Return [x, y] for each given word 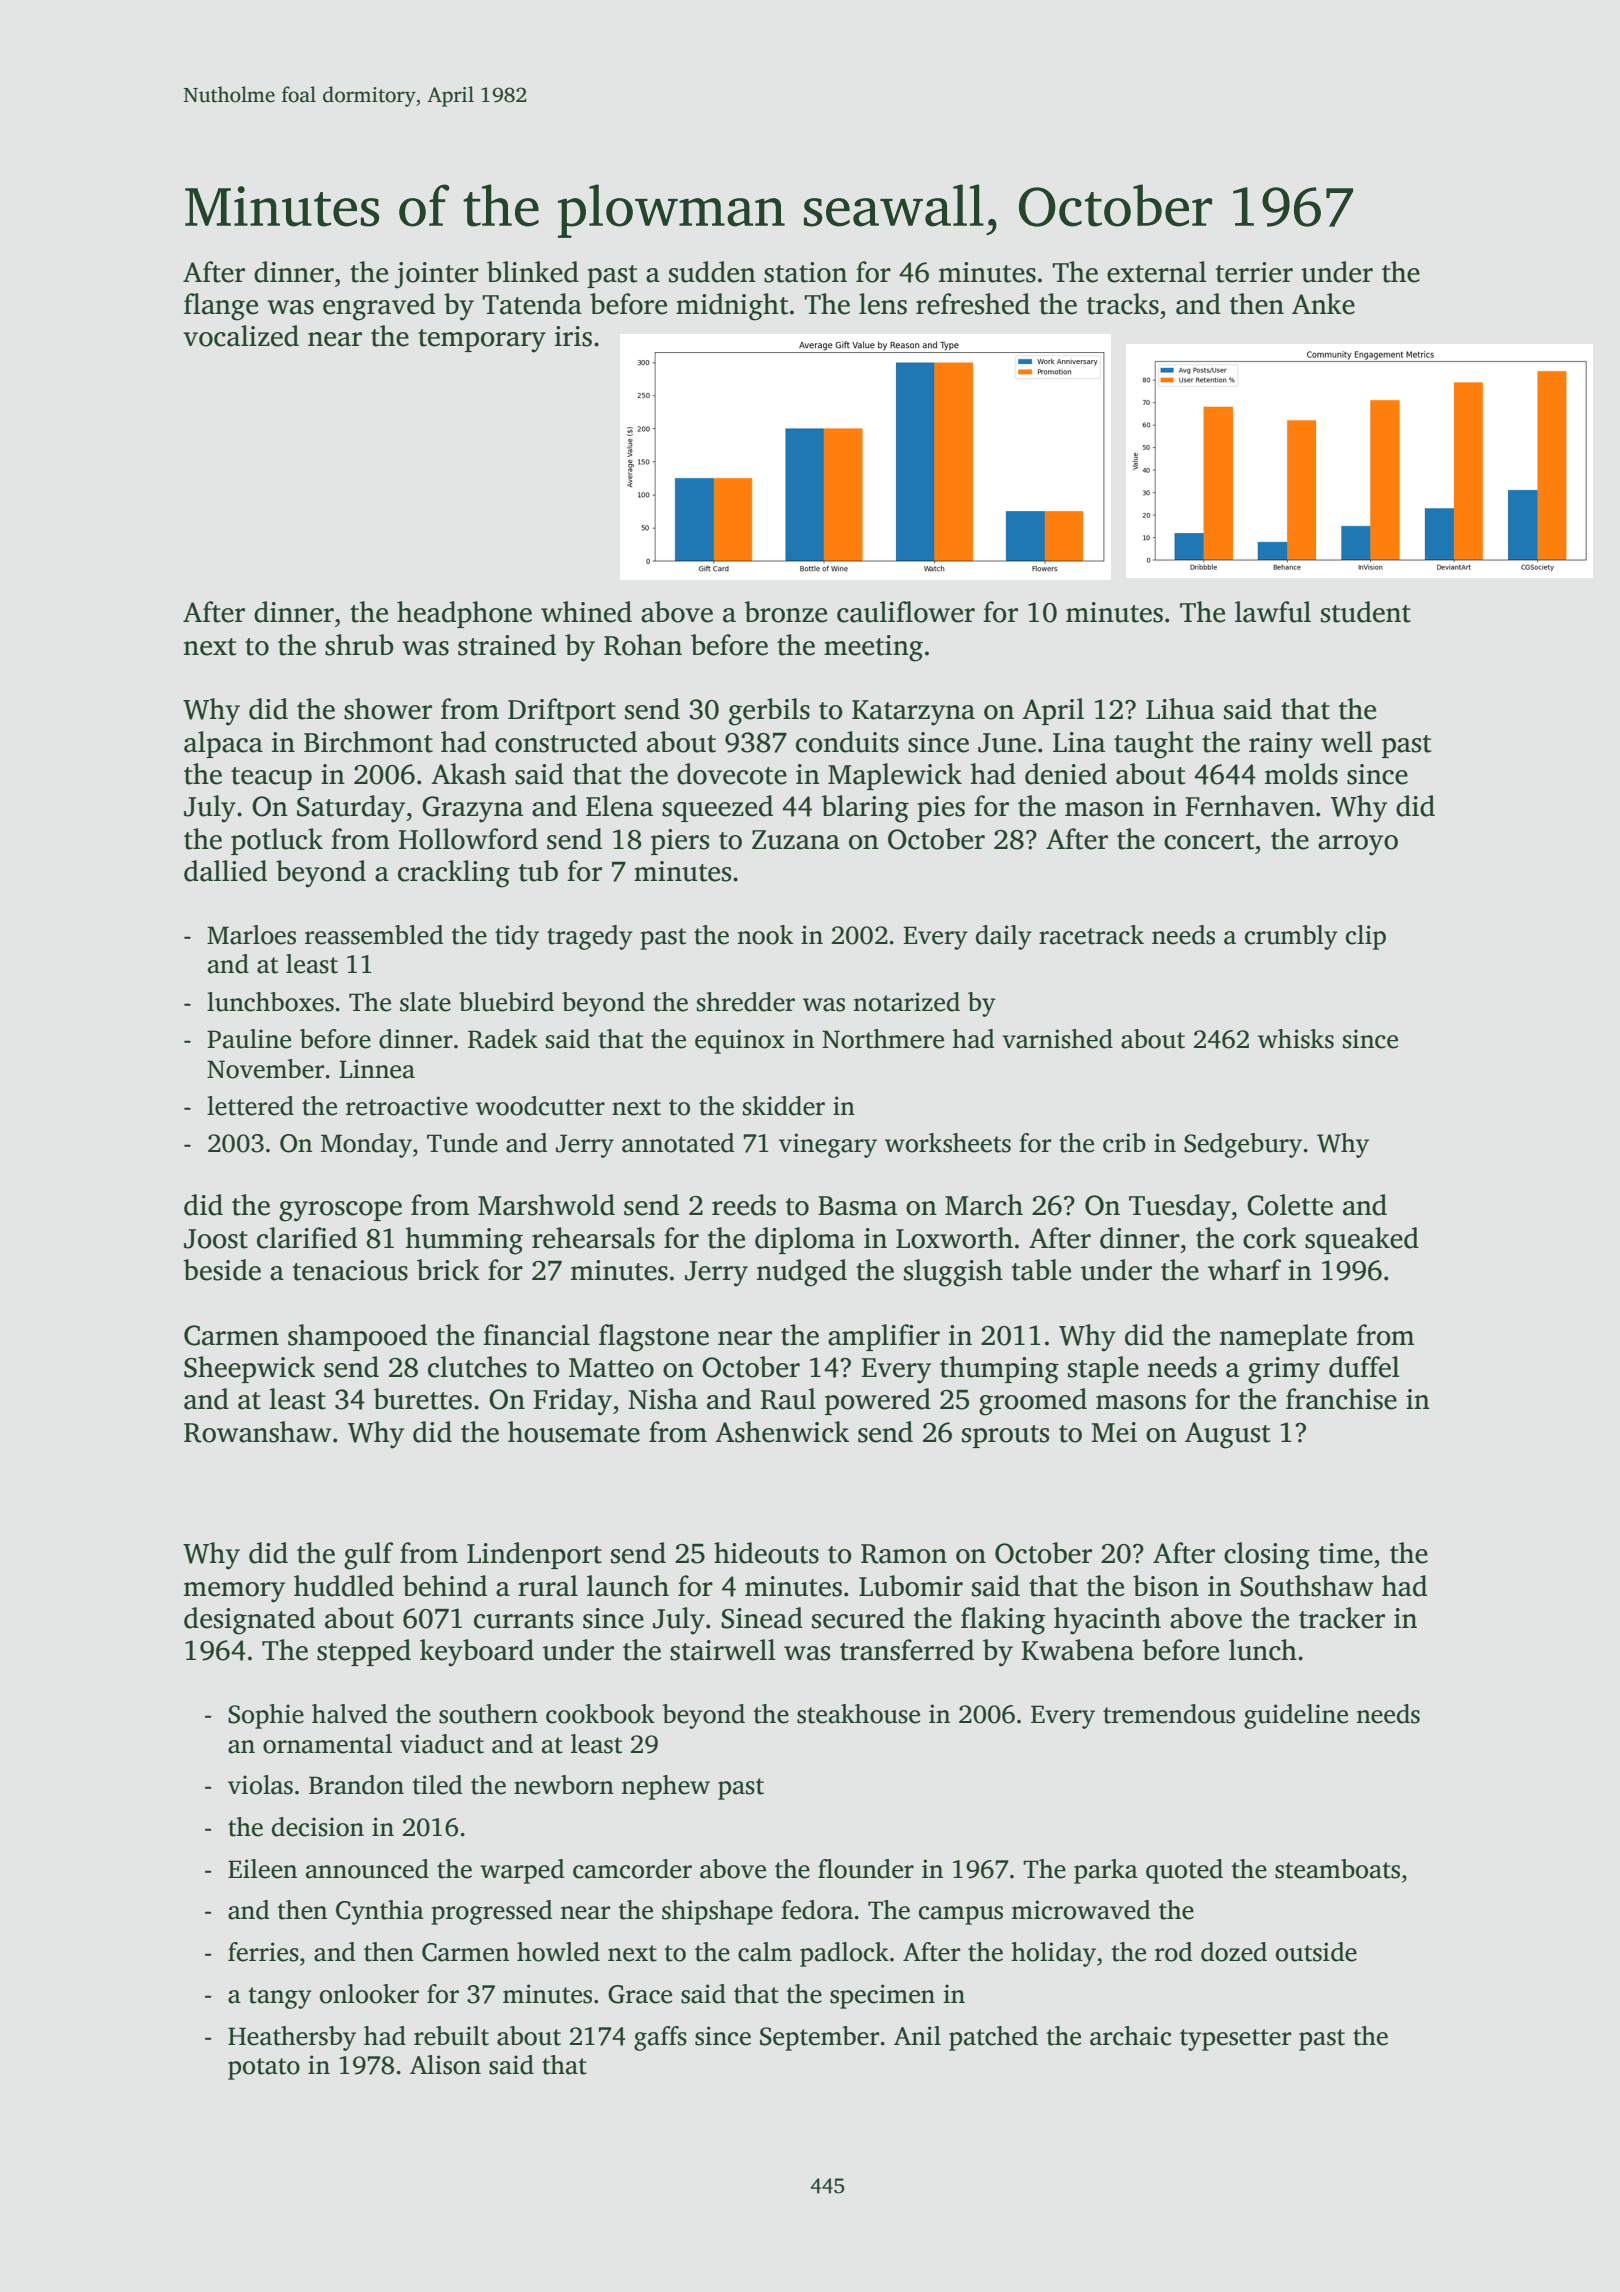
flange [221, 307]
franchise [1341, 1399]
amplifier [884, 1337]
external [1157, 272]
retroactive [407, 1106]
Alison [445, 2065]
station [805, 272]
